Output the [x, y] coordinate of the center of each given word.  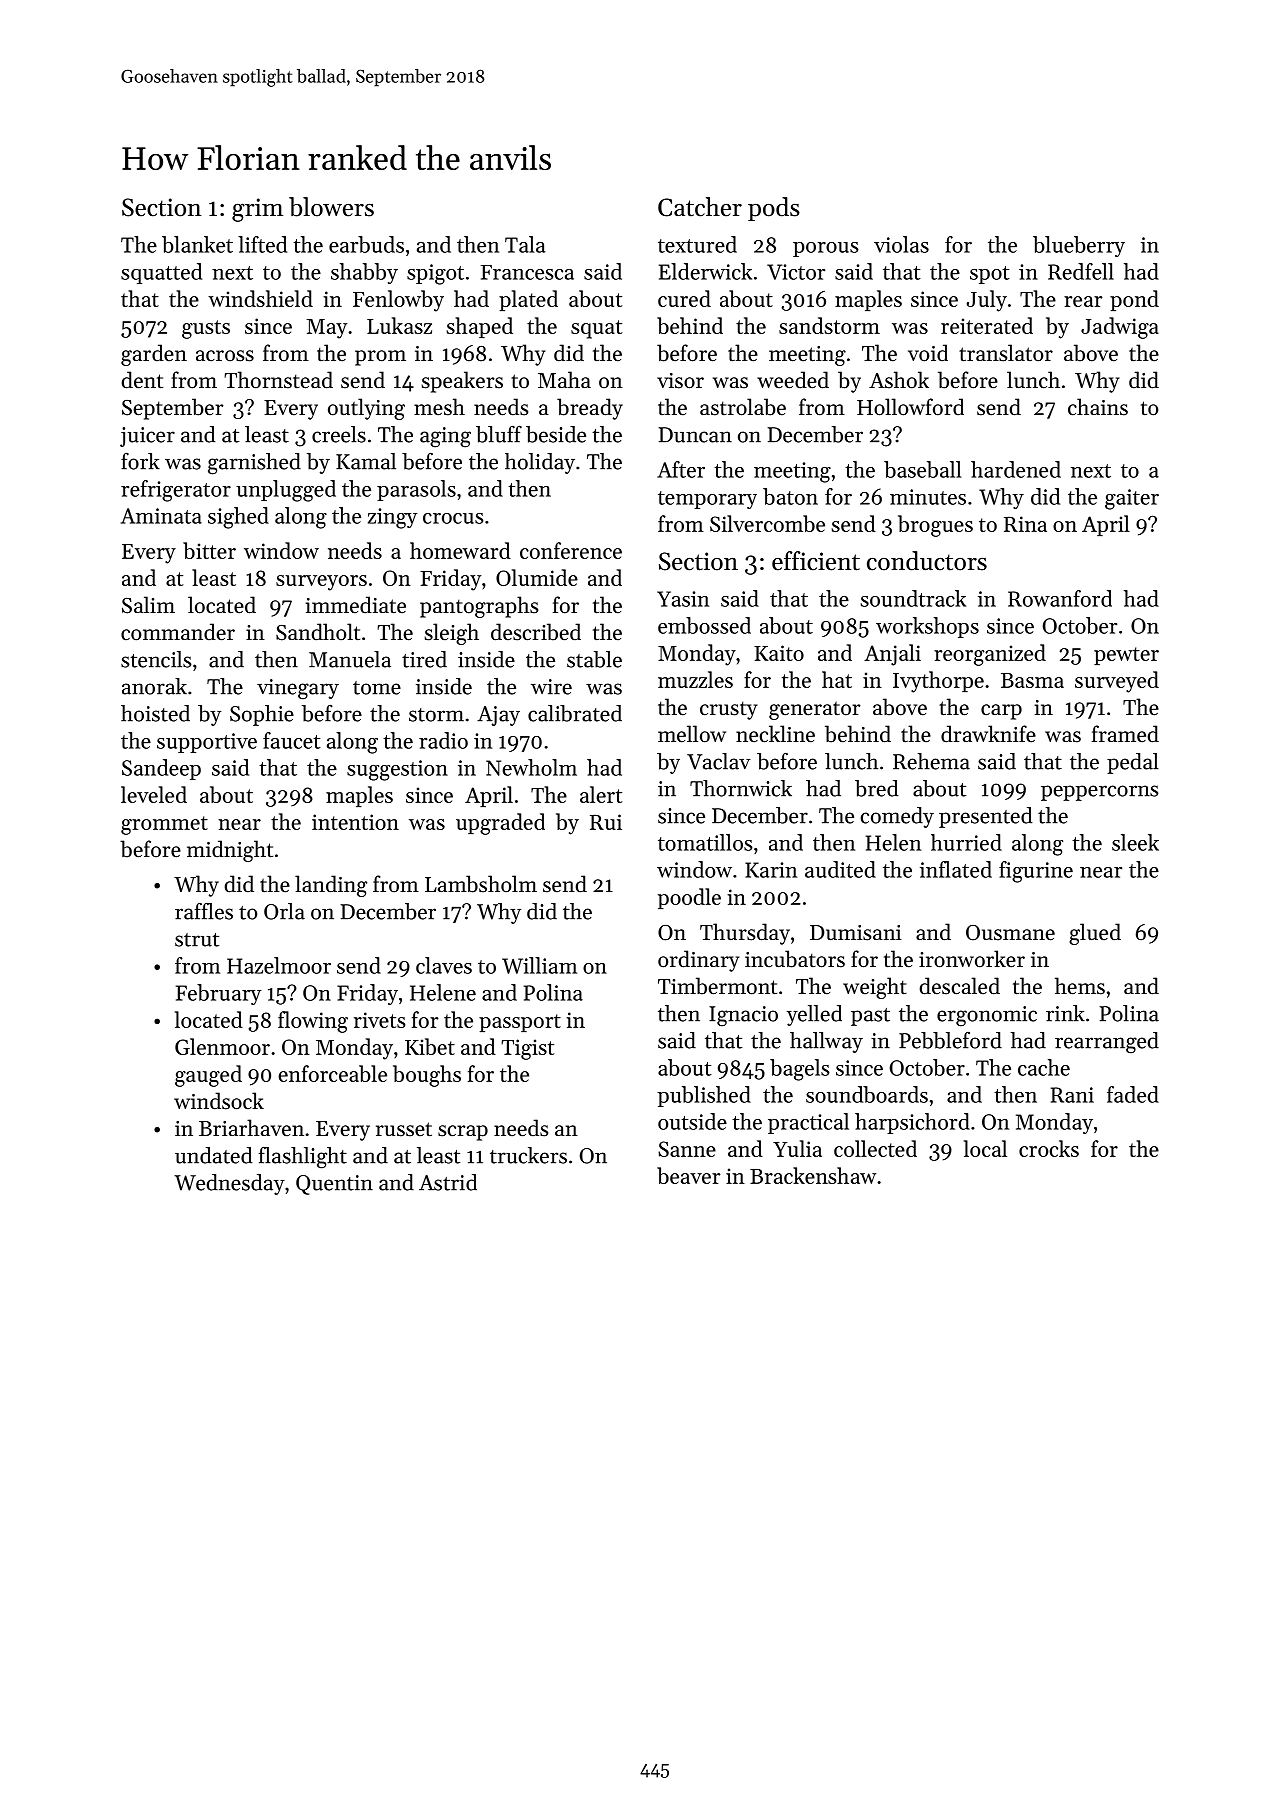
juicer [147, 437]
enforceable [332, 1073]
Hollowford [910, 407]
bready [590, 409]
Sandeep [161, 769]
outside [692, 1121]
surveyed [1117, 682]
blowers [331, 207]
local [985, 1148]
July [987, 301]
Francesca [527, 272]
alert [601, 794]
